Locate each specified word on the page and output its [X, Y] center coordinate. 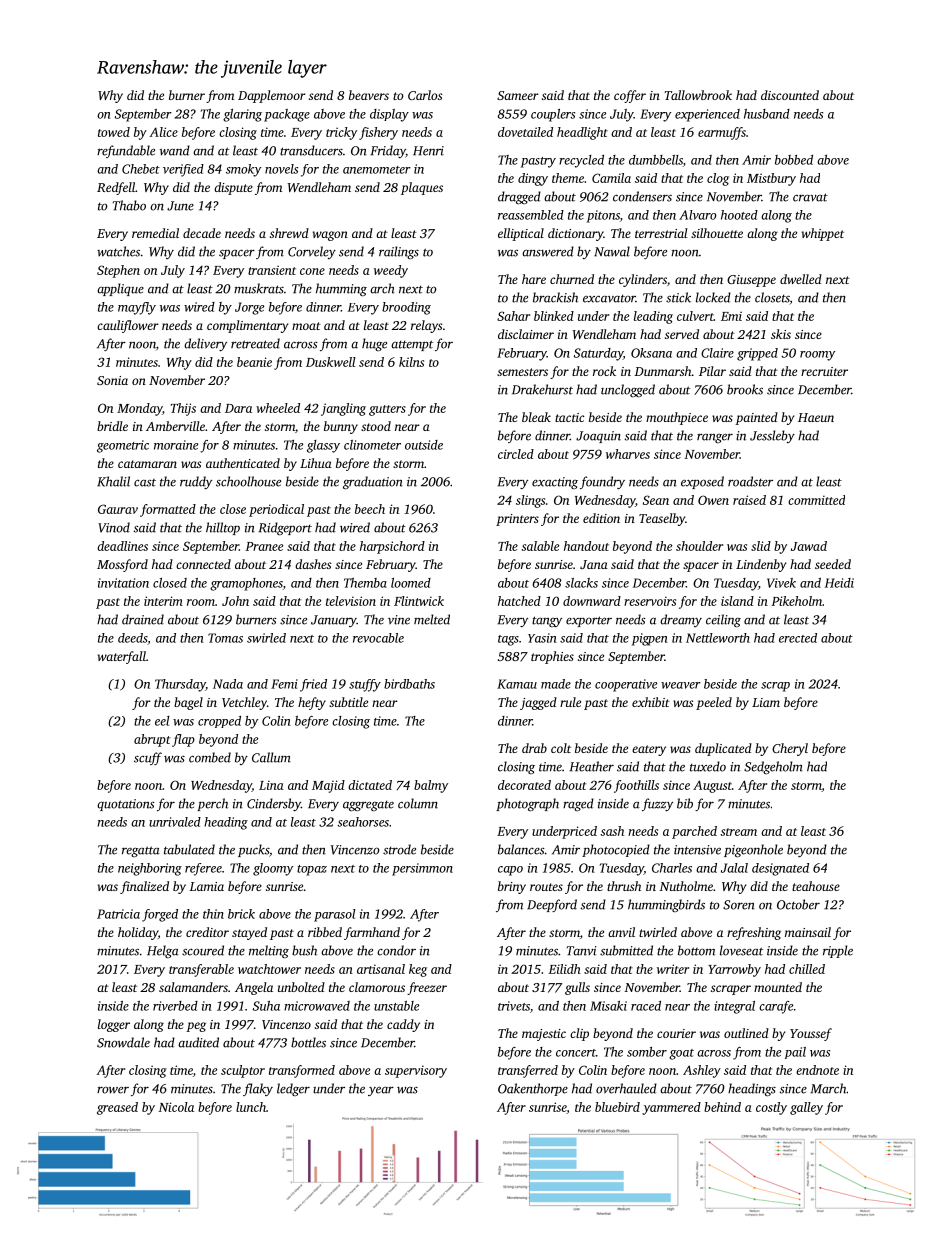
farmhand [372, 933]
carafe [776, 1007]
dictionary [575, 234]
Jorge [249, 308]
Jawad [809, 546]
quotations [126, 805]
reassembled [531, 215]
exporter [589, 621]
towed [114, 132]
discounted [790, 95]
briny [512, 887]
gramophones [246, 584]
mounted [778, 987]
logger [114, 1025]
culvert [695, 316]
